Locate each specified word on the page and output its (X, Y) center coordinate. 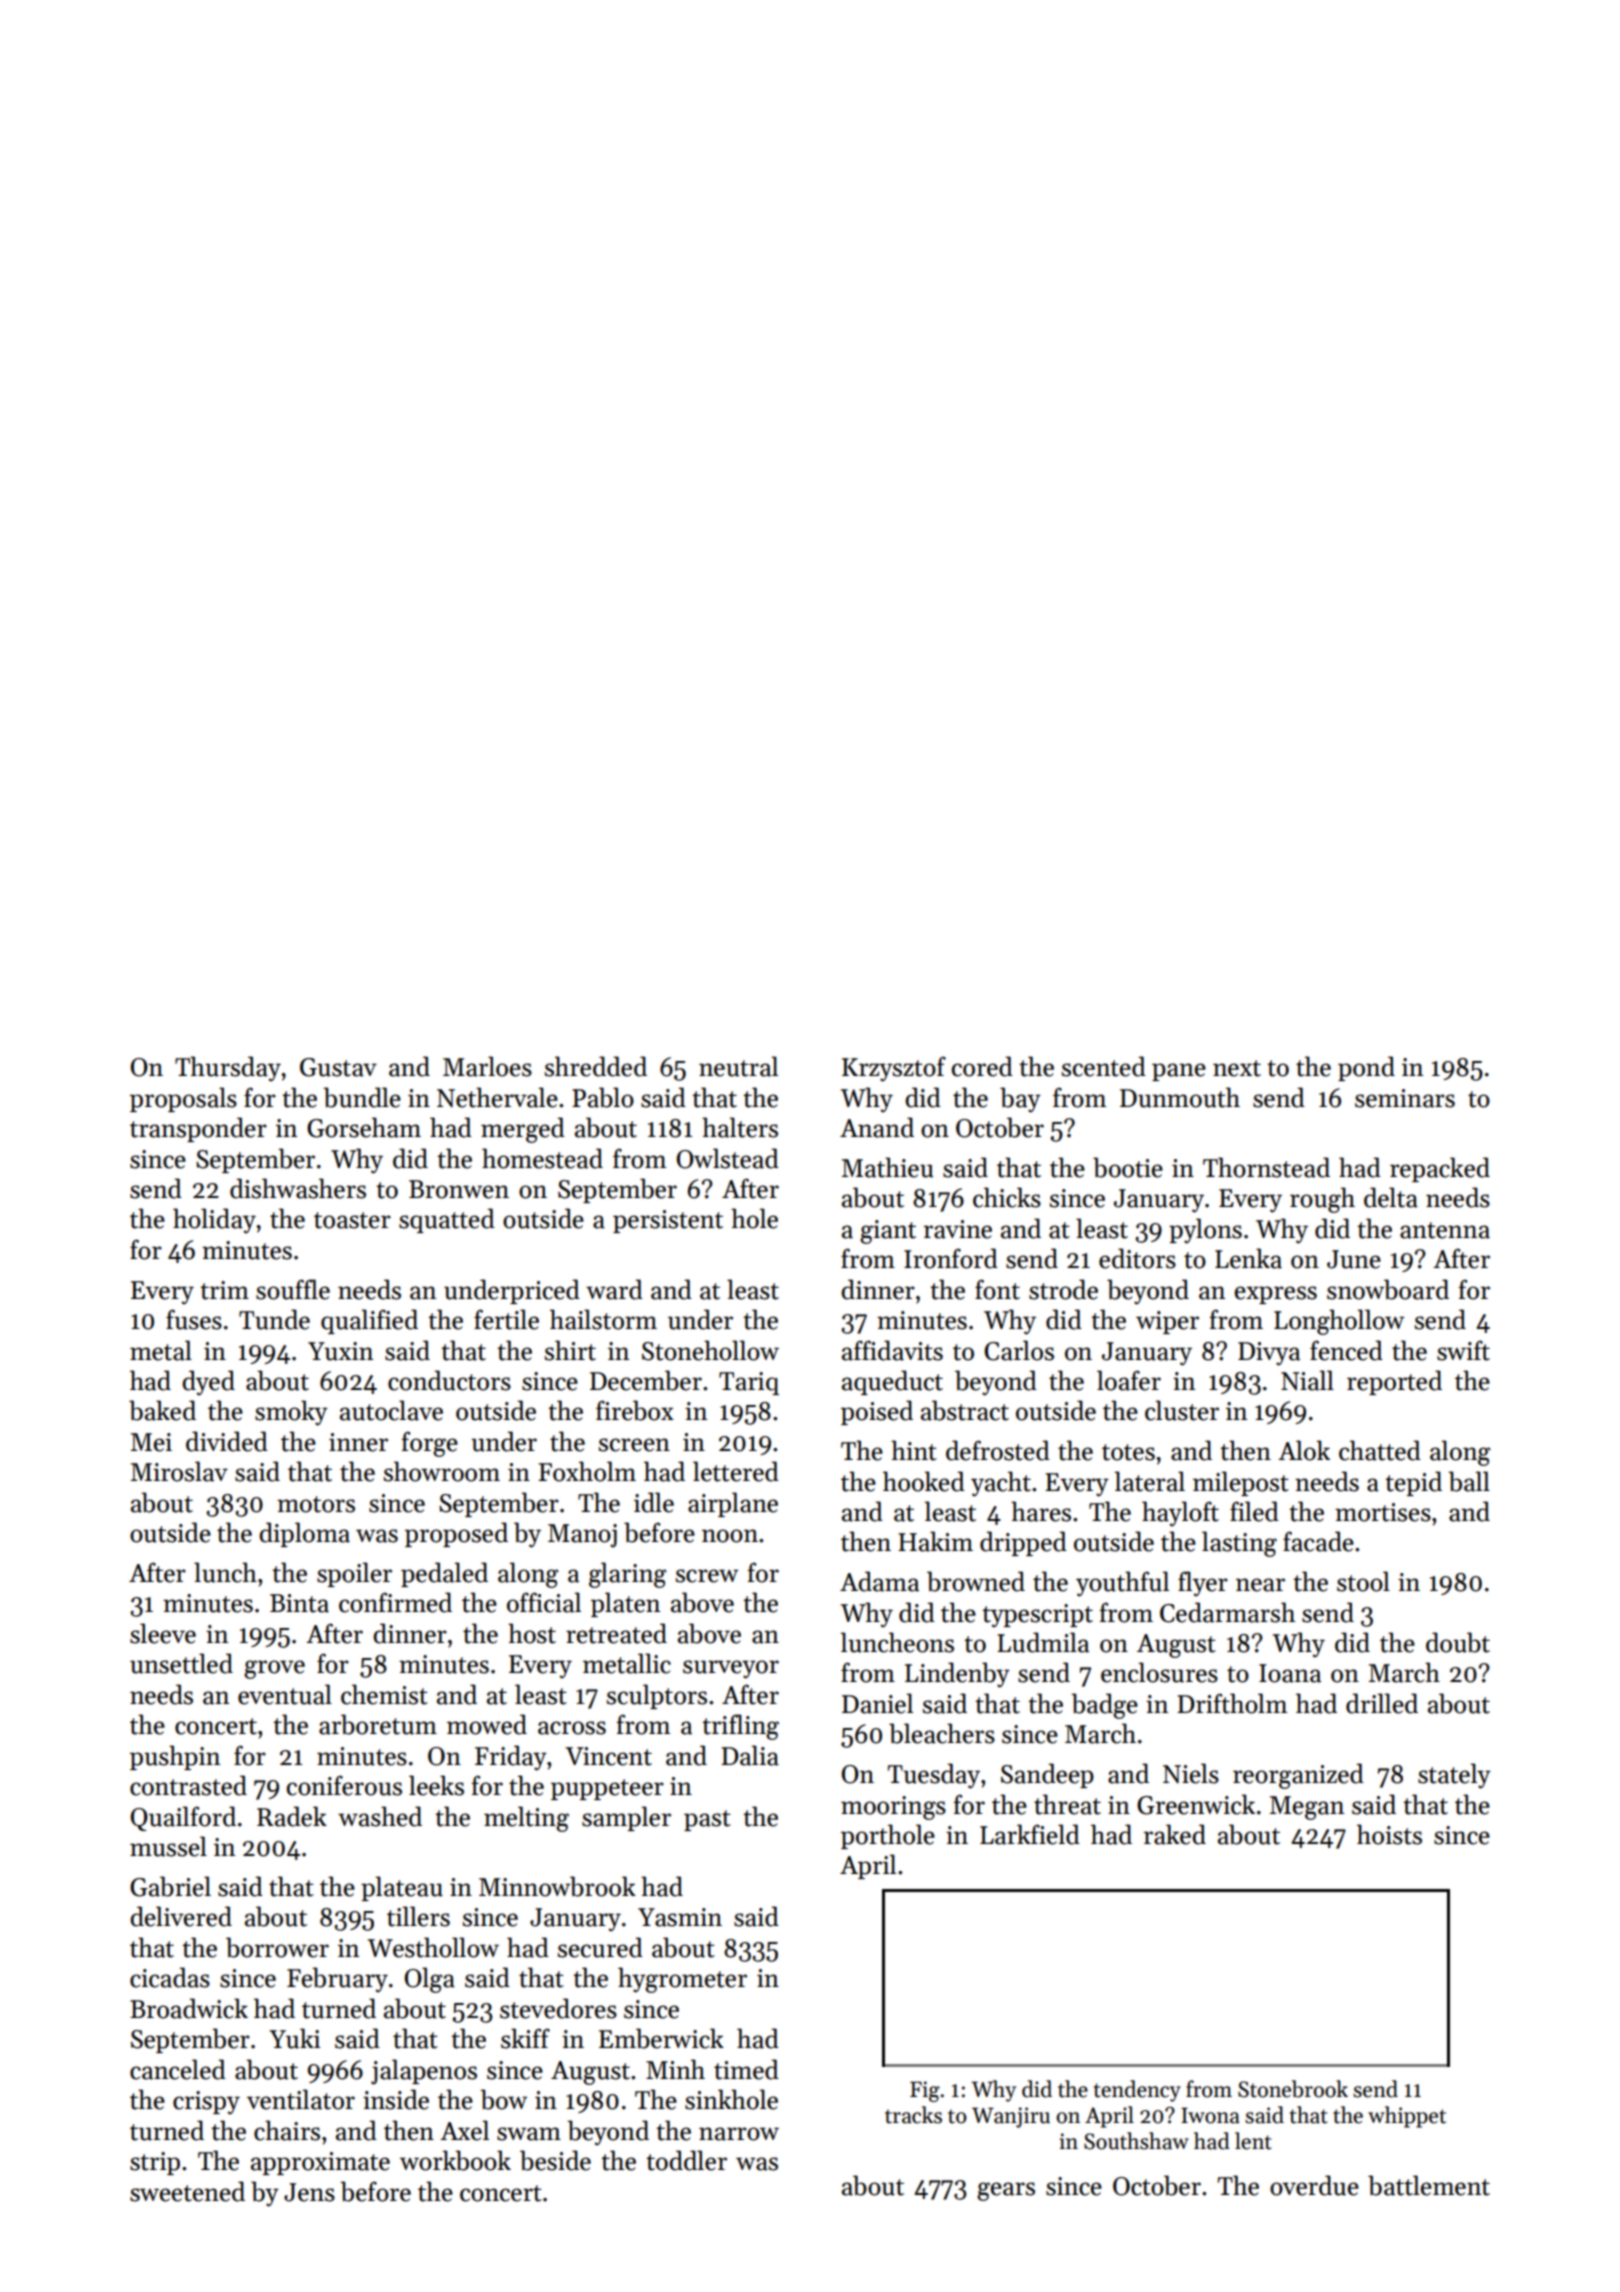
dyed (208, 1382)
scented (1104, 1066)
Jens (309, 2192)
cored (982, 1066)
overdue (1314, 2185)
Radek (292, 1816)
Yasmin (680, 1917)
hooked (924, 1481)
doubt (1458, 1642)
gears (1006, 2191)
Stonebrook (1293, 2089)
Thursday (228, 1068)
